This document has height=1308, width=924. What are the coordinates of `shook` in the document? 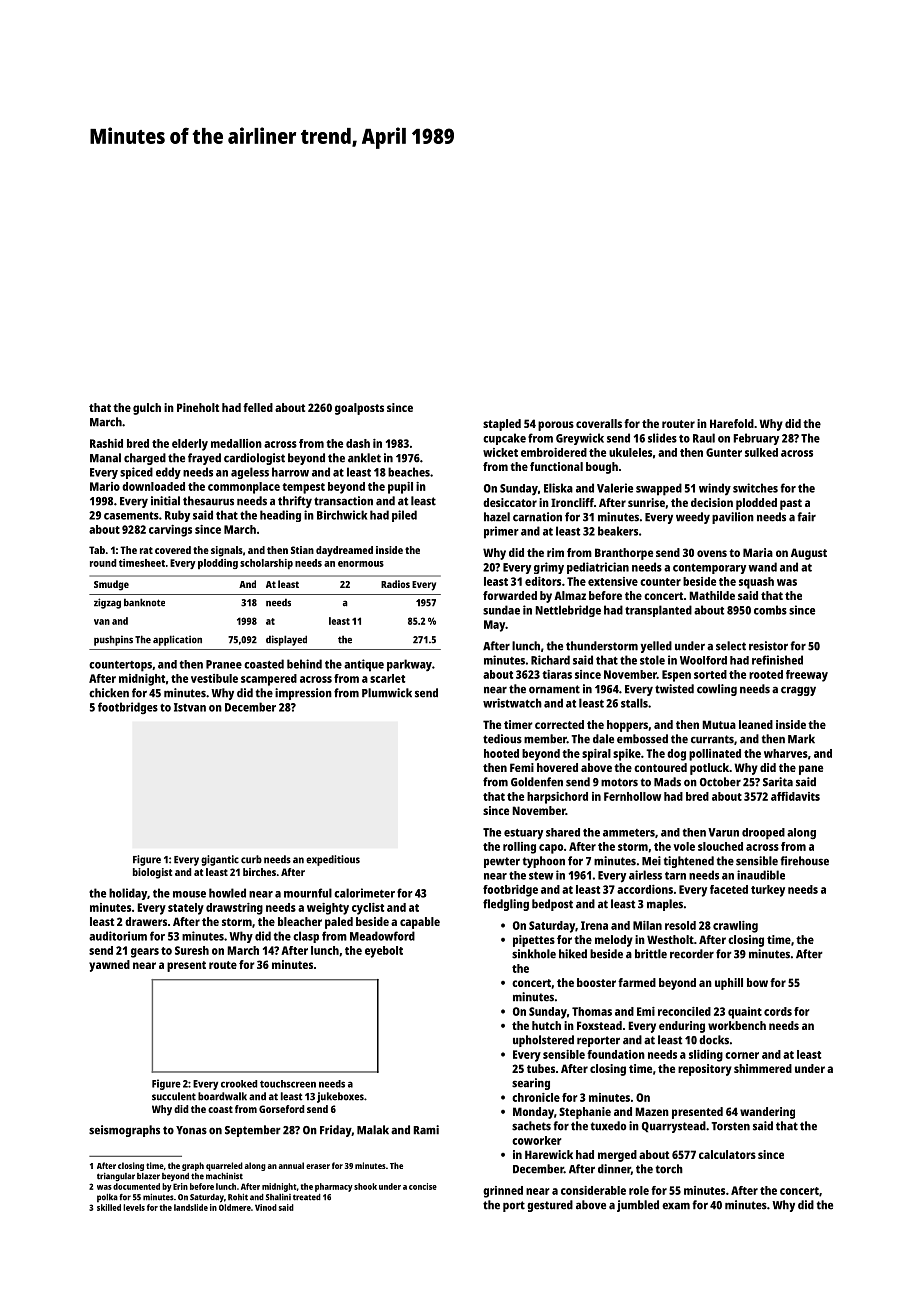 It's located at (365, 1186).
